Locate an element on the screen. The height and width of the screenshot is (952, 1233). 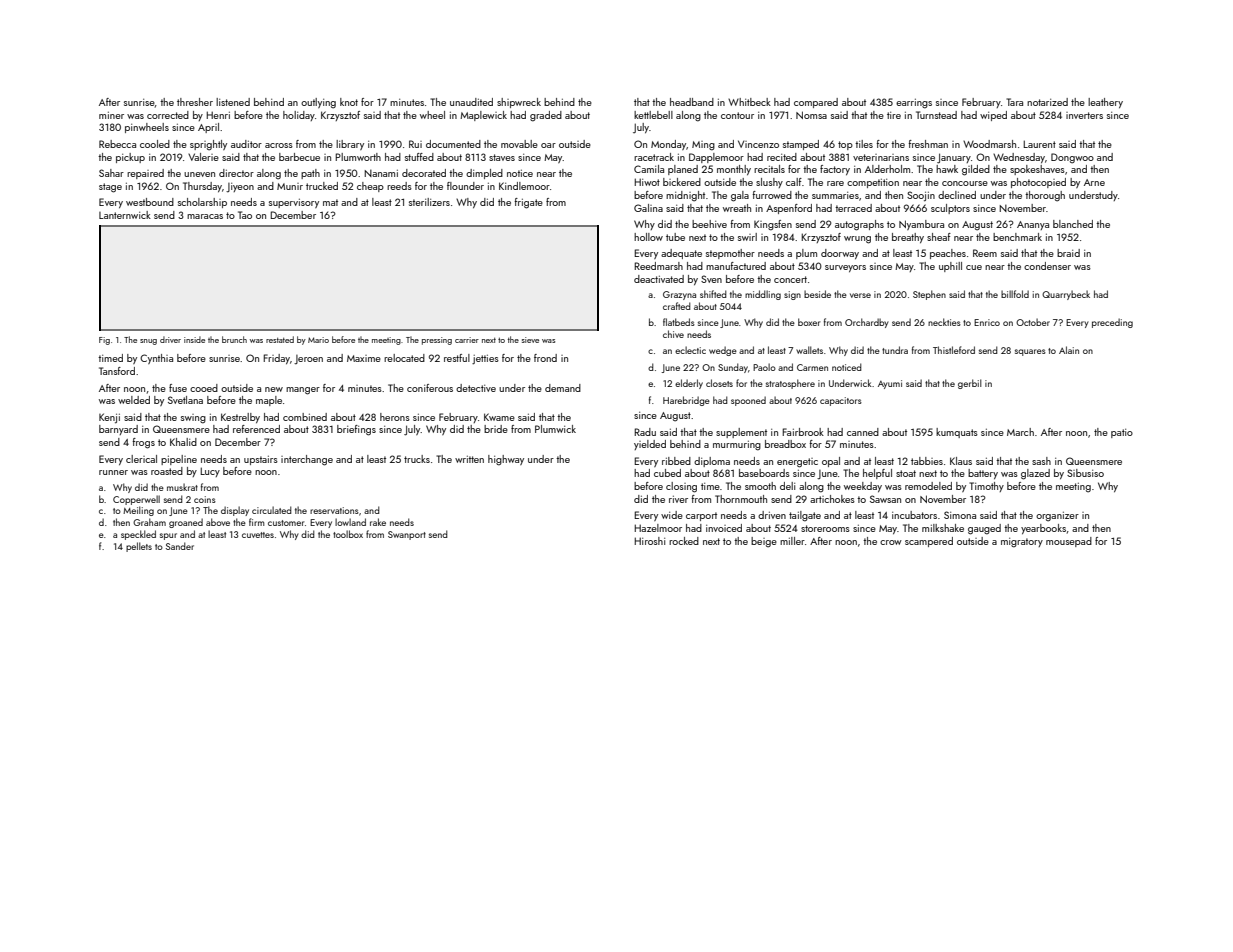
Sven is located at coordinates (711, 279).
